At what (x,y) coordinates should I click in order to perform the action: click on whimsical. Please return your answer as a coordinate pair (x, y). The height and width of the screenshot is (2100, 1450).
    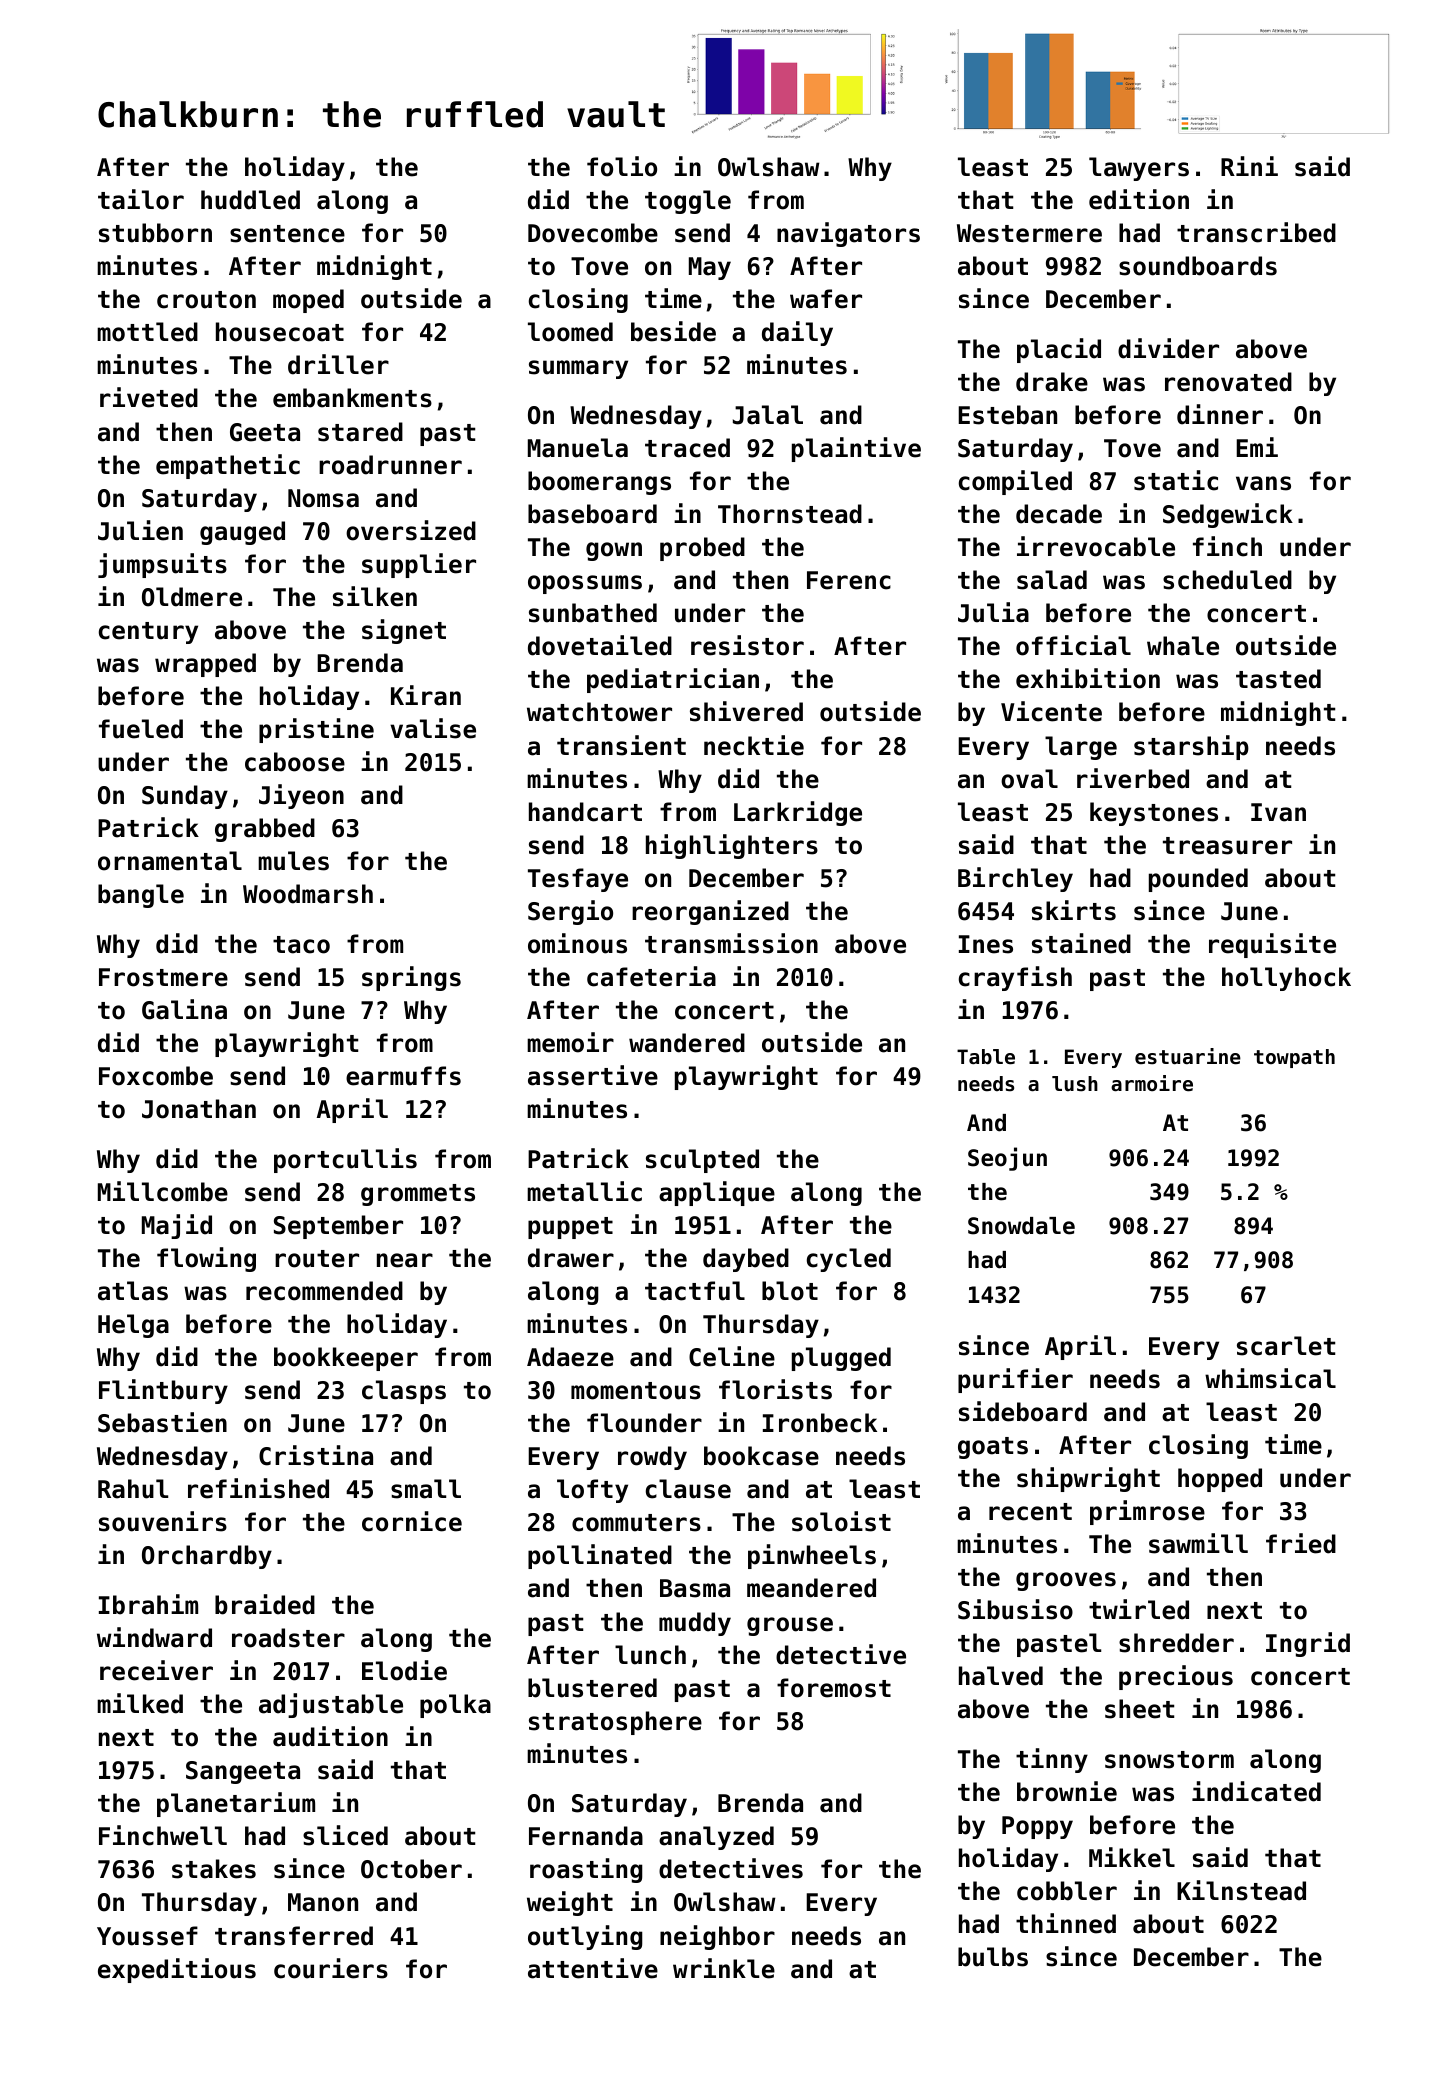
    Looking at the image, I should click on (1270, 1378).
